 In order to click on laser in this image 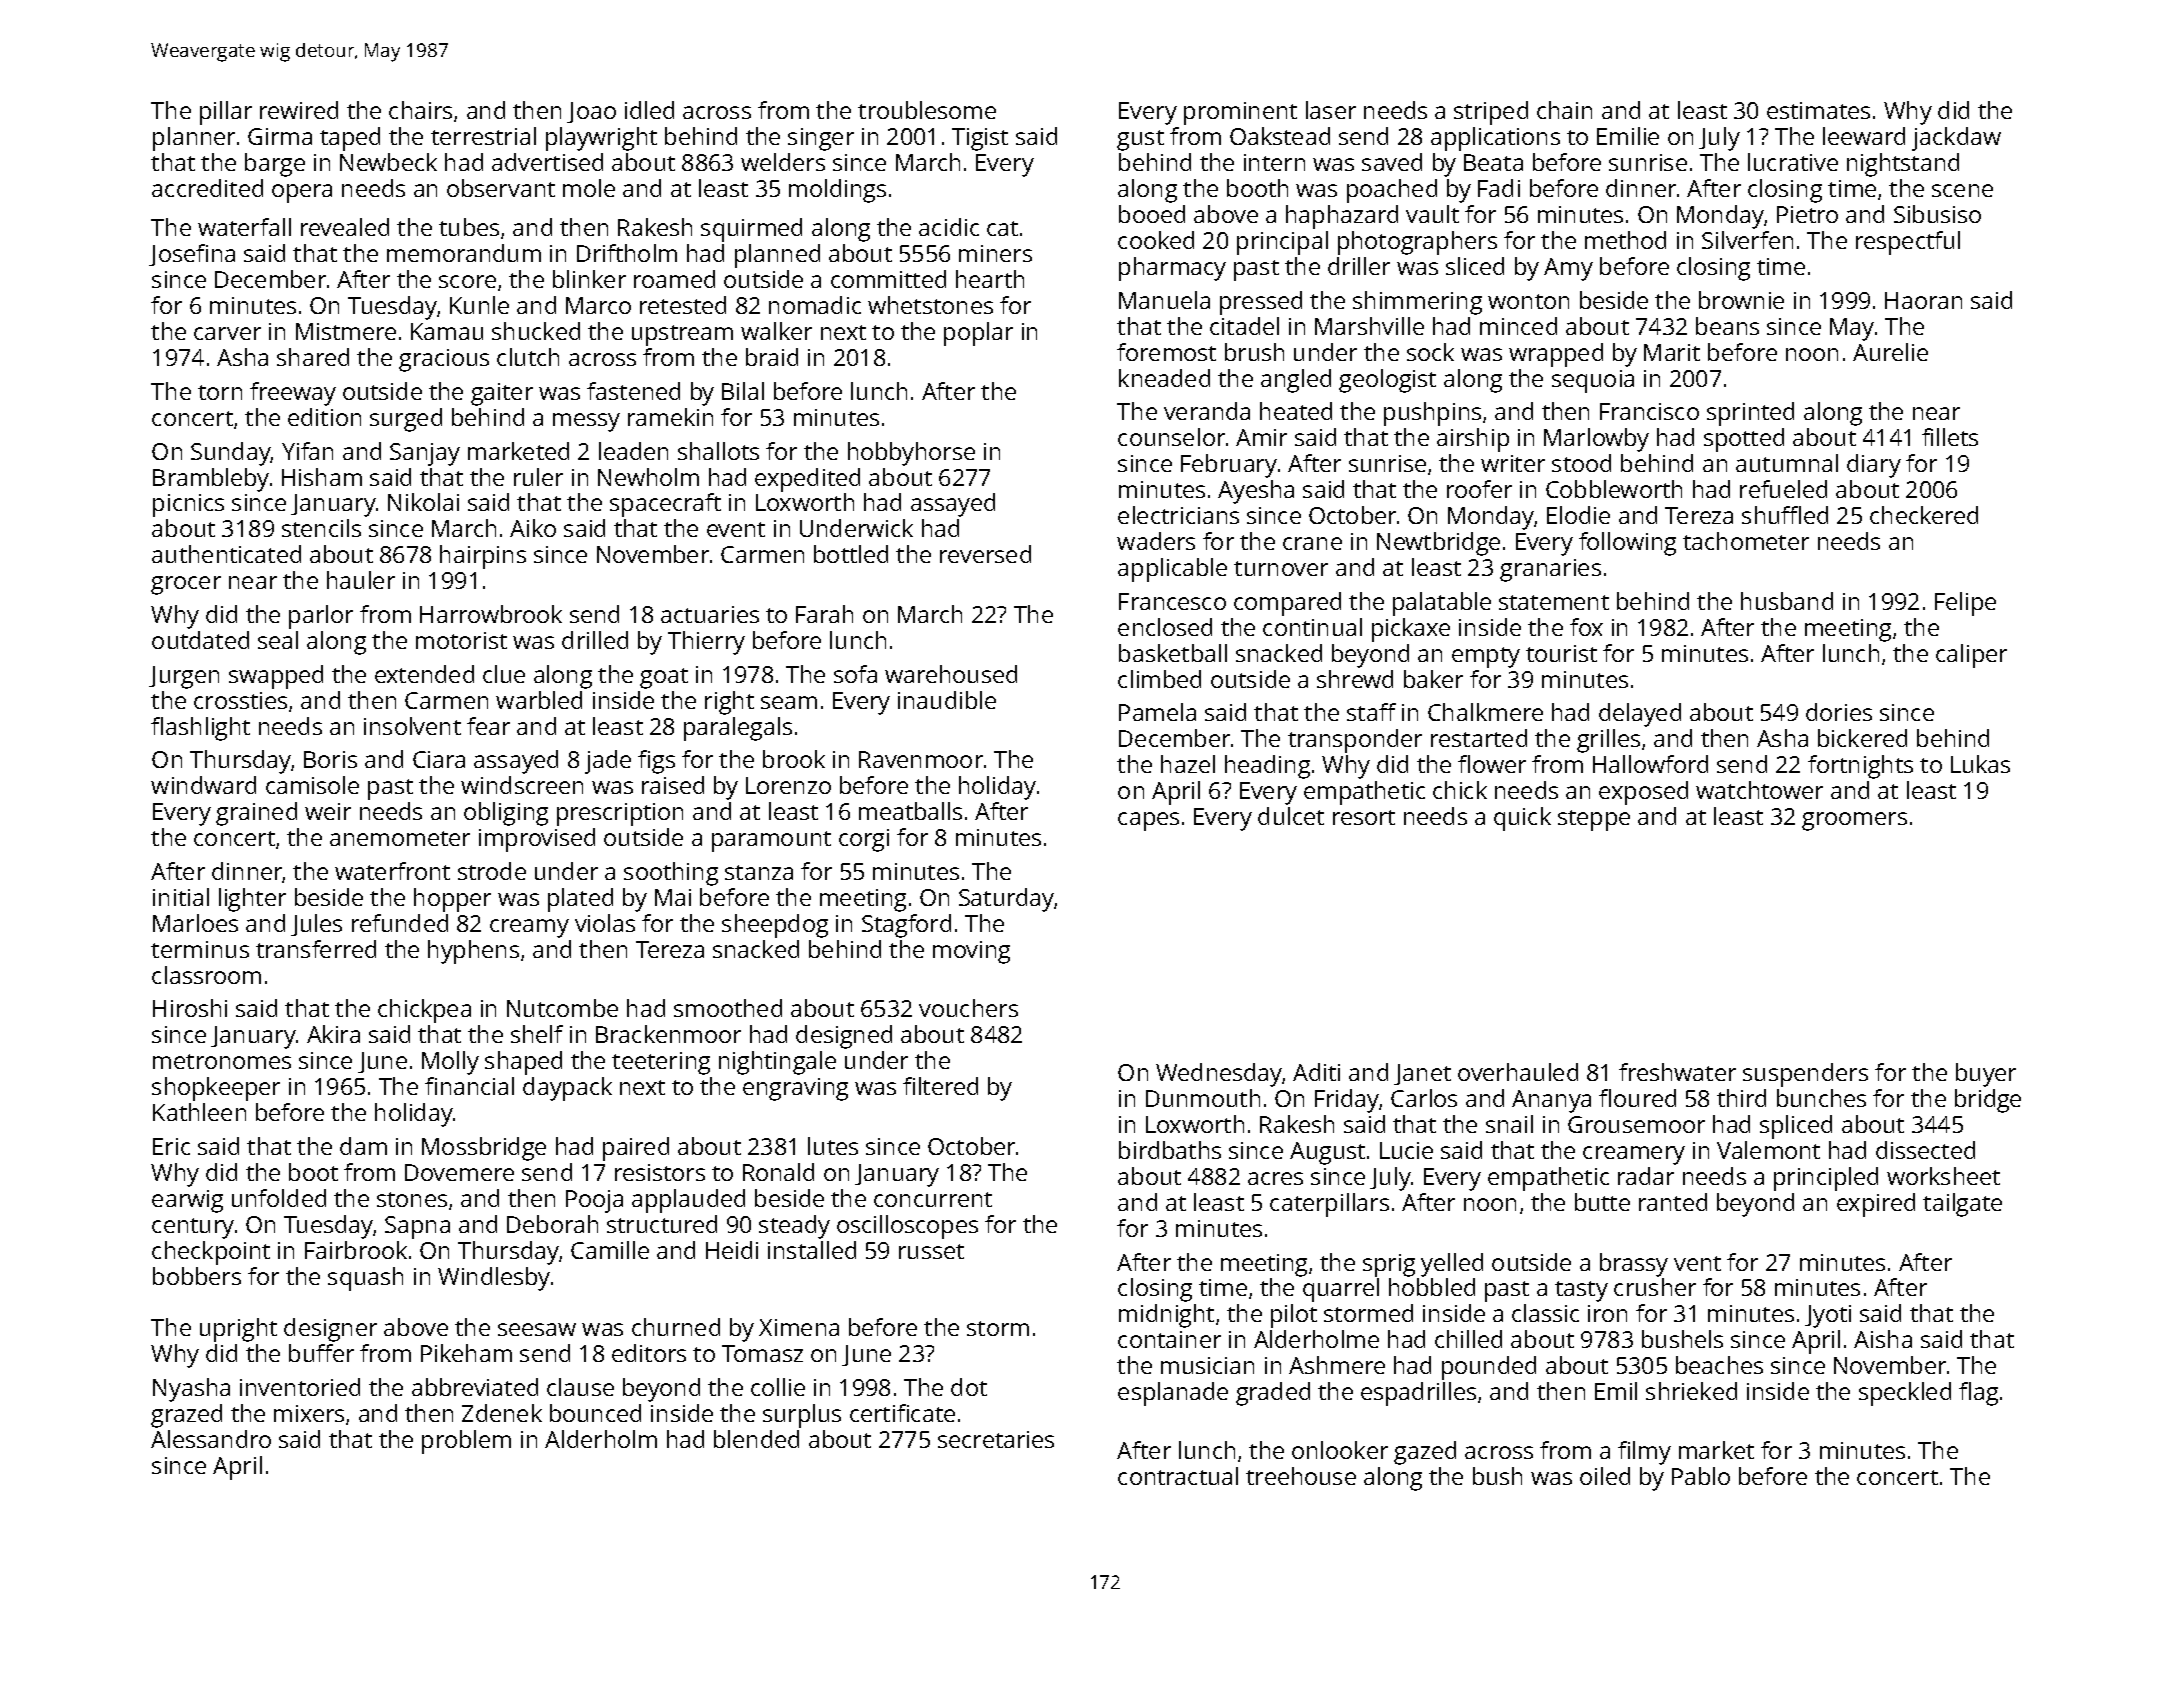, I will do `click(1331, 110)`.
